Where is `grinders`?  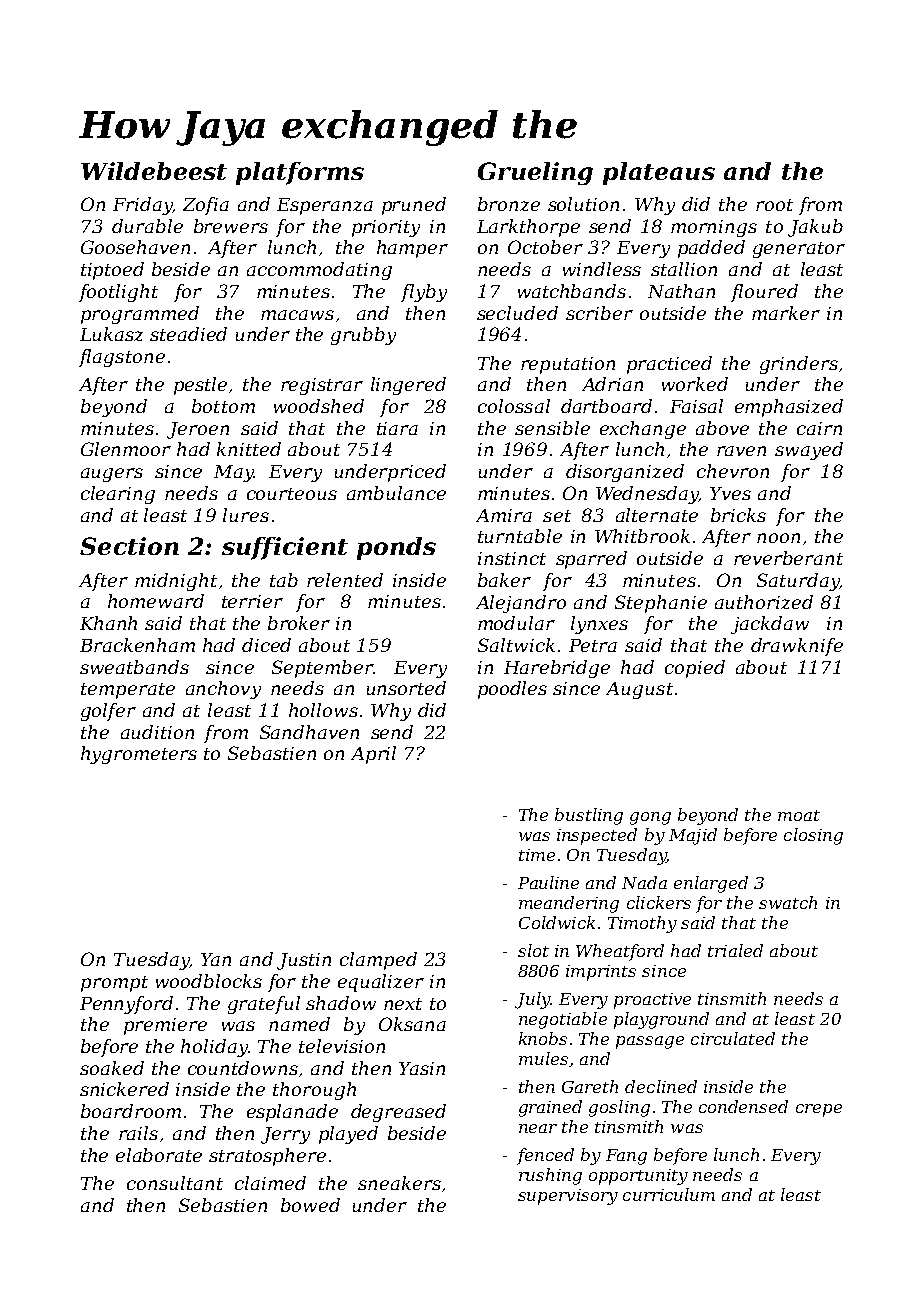
grinders is located at coordinates (799, 365).
